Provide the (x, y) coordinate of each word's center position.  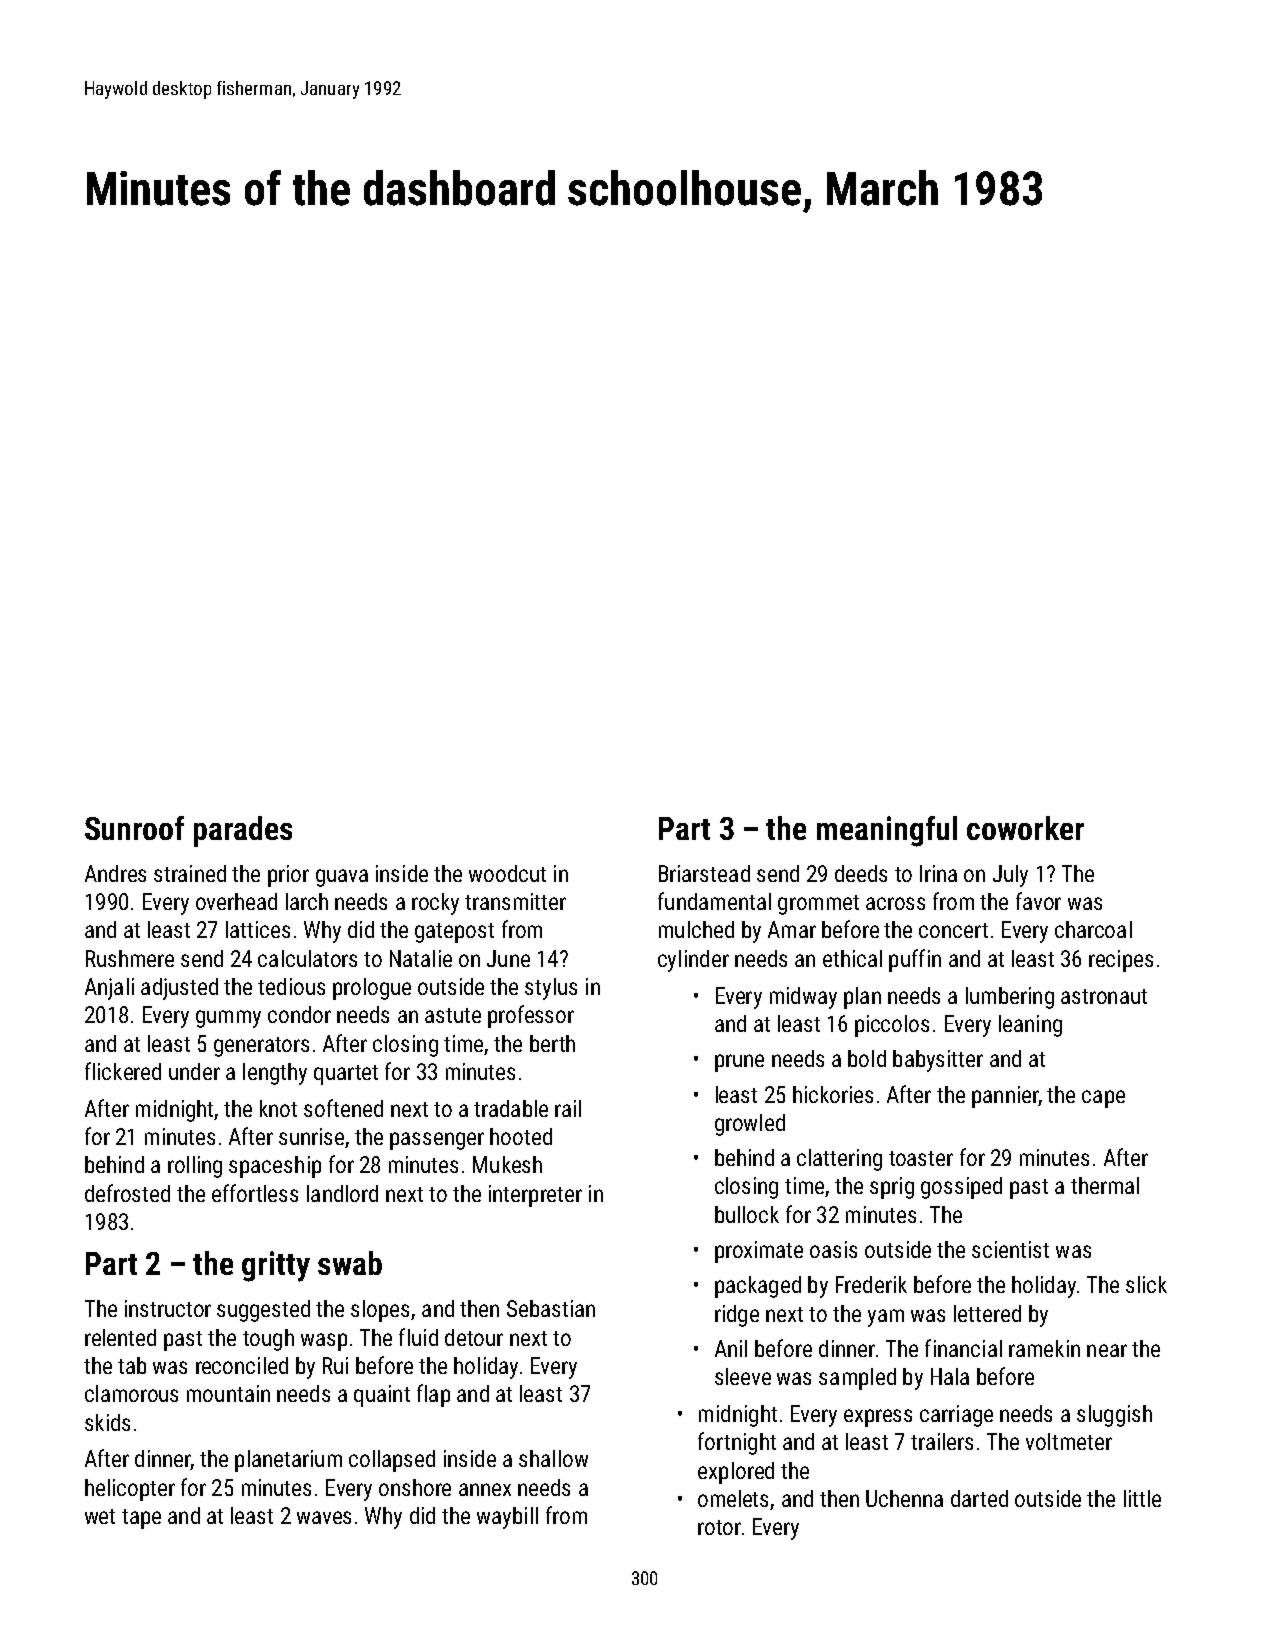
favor (1038, 901)
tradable (511, 1108)
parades (243, 831)
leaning (1030, 1026)
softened (343, 1108)
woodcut (507, 873)
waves (324, 1517)
